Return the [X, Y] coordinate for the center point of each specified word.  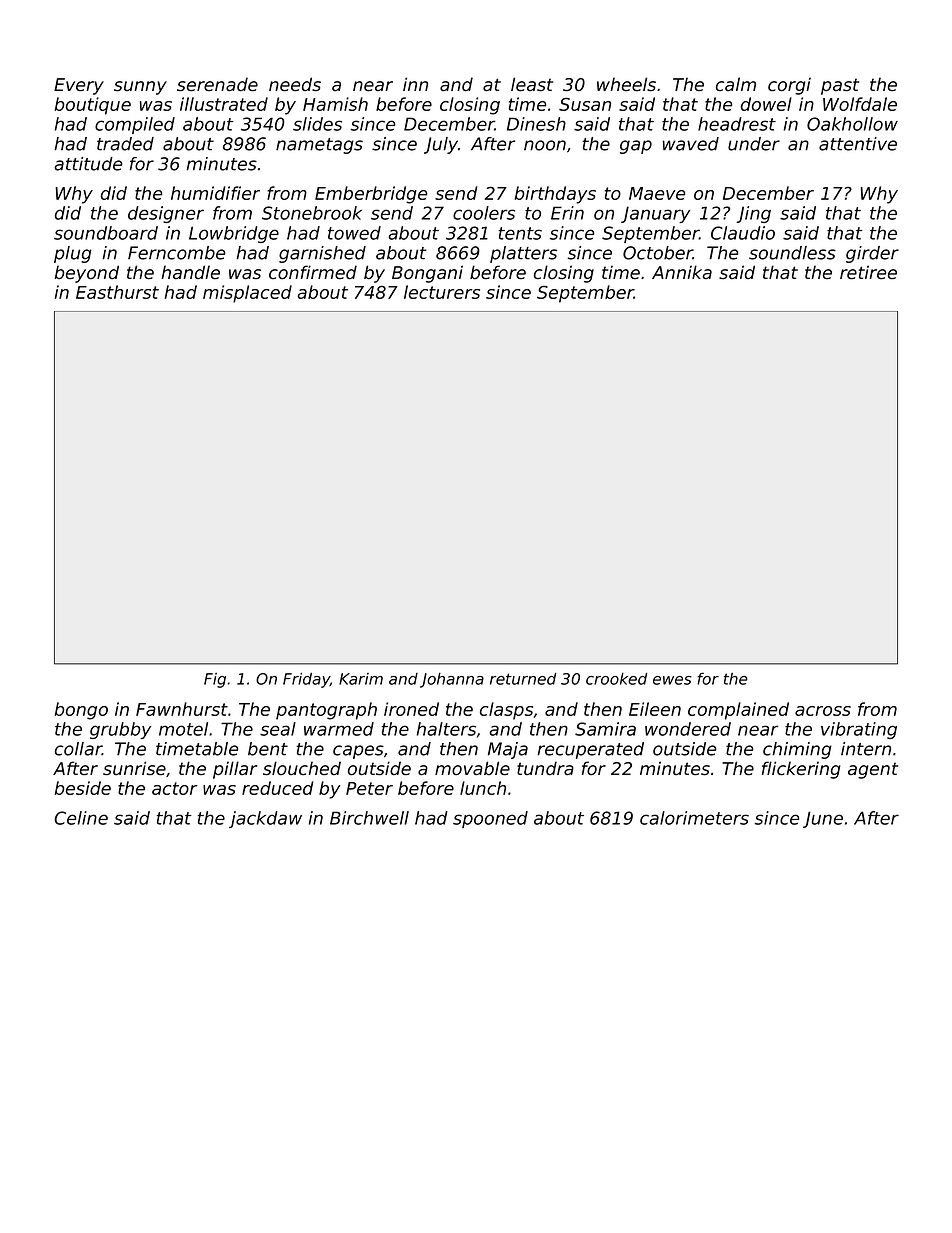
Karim [361, 679]
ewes [672, 680]
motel [183, 729]
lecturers [442, 292]
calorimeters [694, 818]
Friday [306, 680]
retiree [868, 272]
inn [415, 84]
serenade [217, 84]
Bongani [427, 274]
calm [736, 84]
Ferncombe [176, 253]
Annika [682, 272]
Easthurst [117, 292]
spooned [490, 819]
